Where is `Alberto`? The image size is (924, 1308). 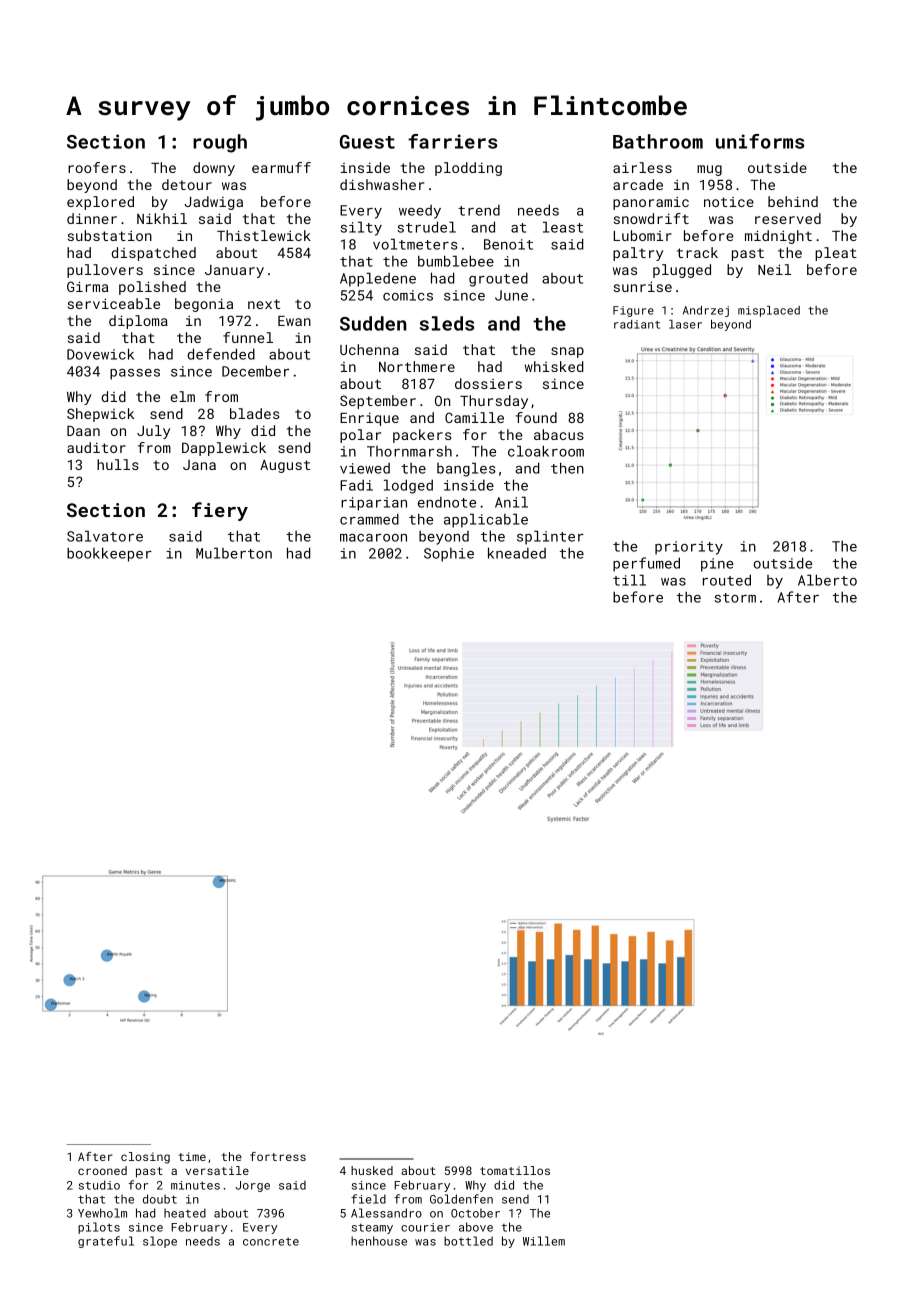
Alberto is located at coordinates (827, 580).
